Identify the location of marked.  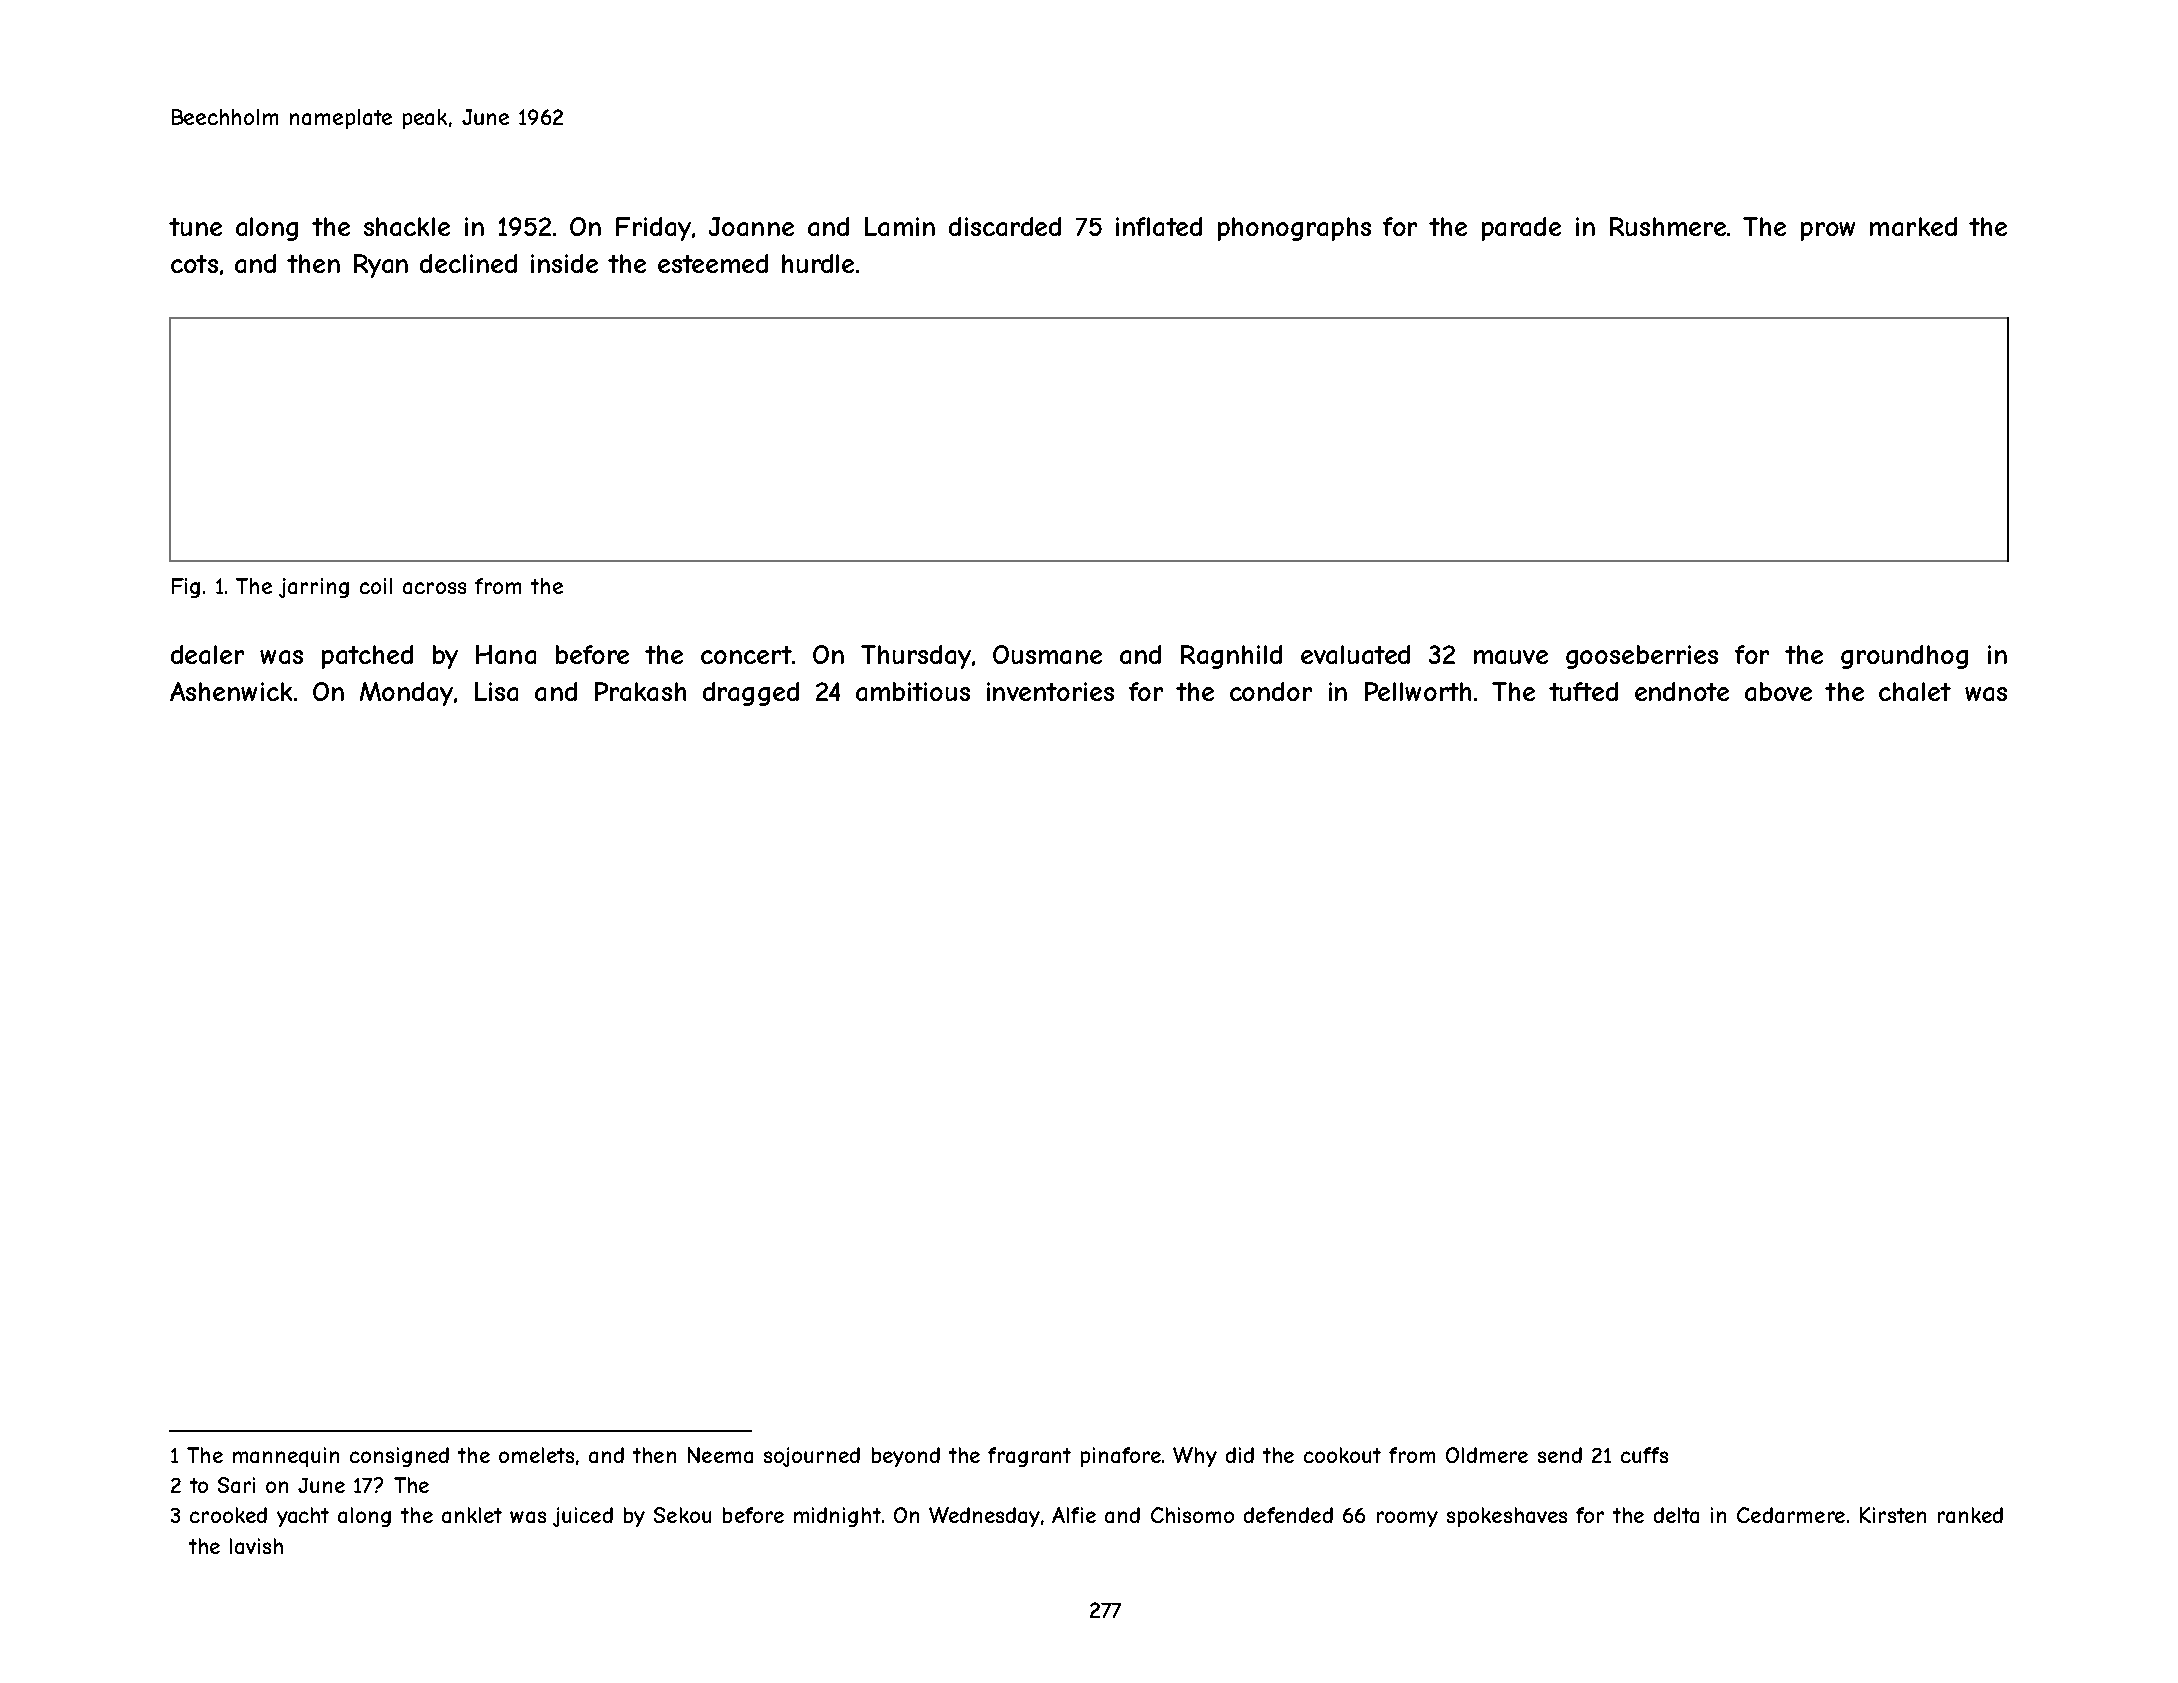
(1913, 226).
